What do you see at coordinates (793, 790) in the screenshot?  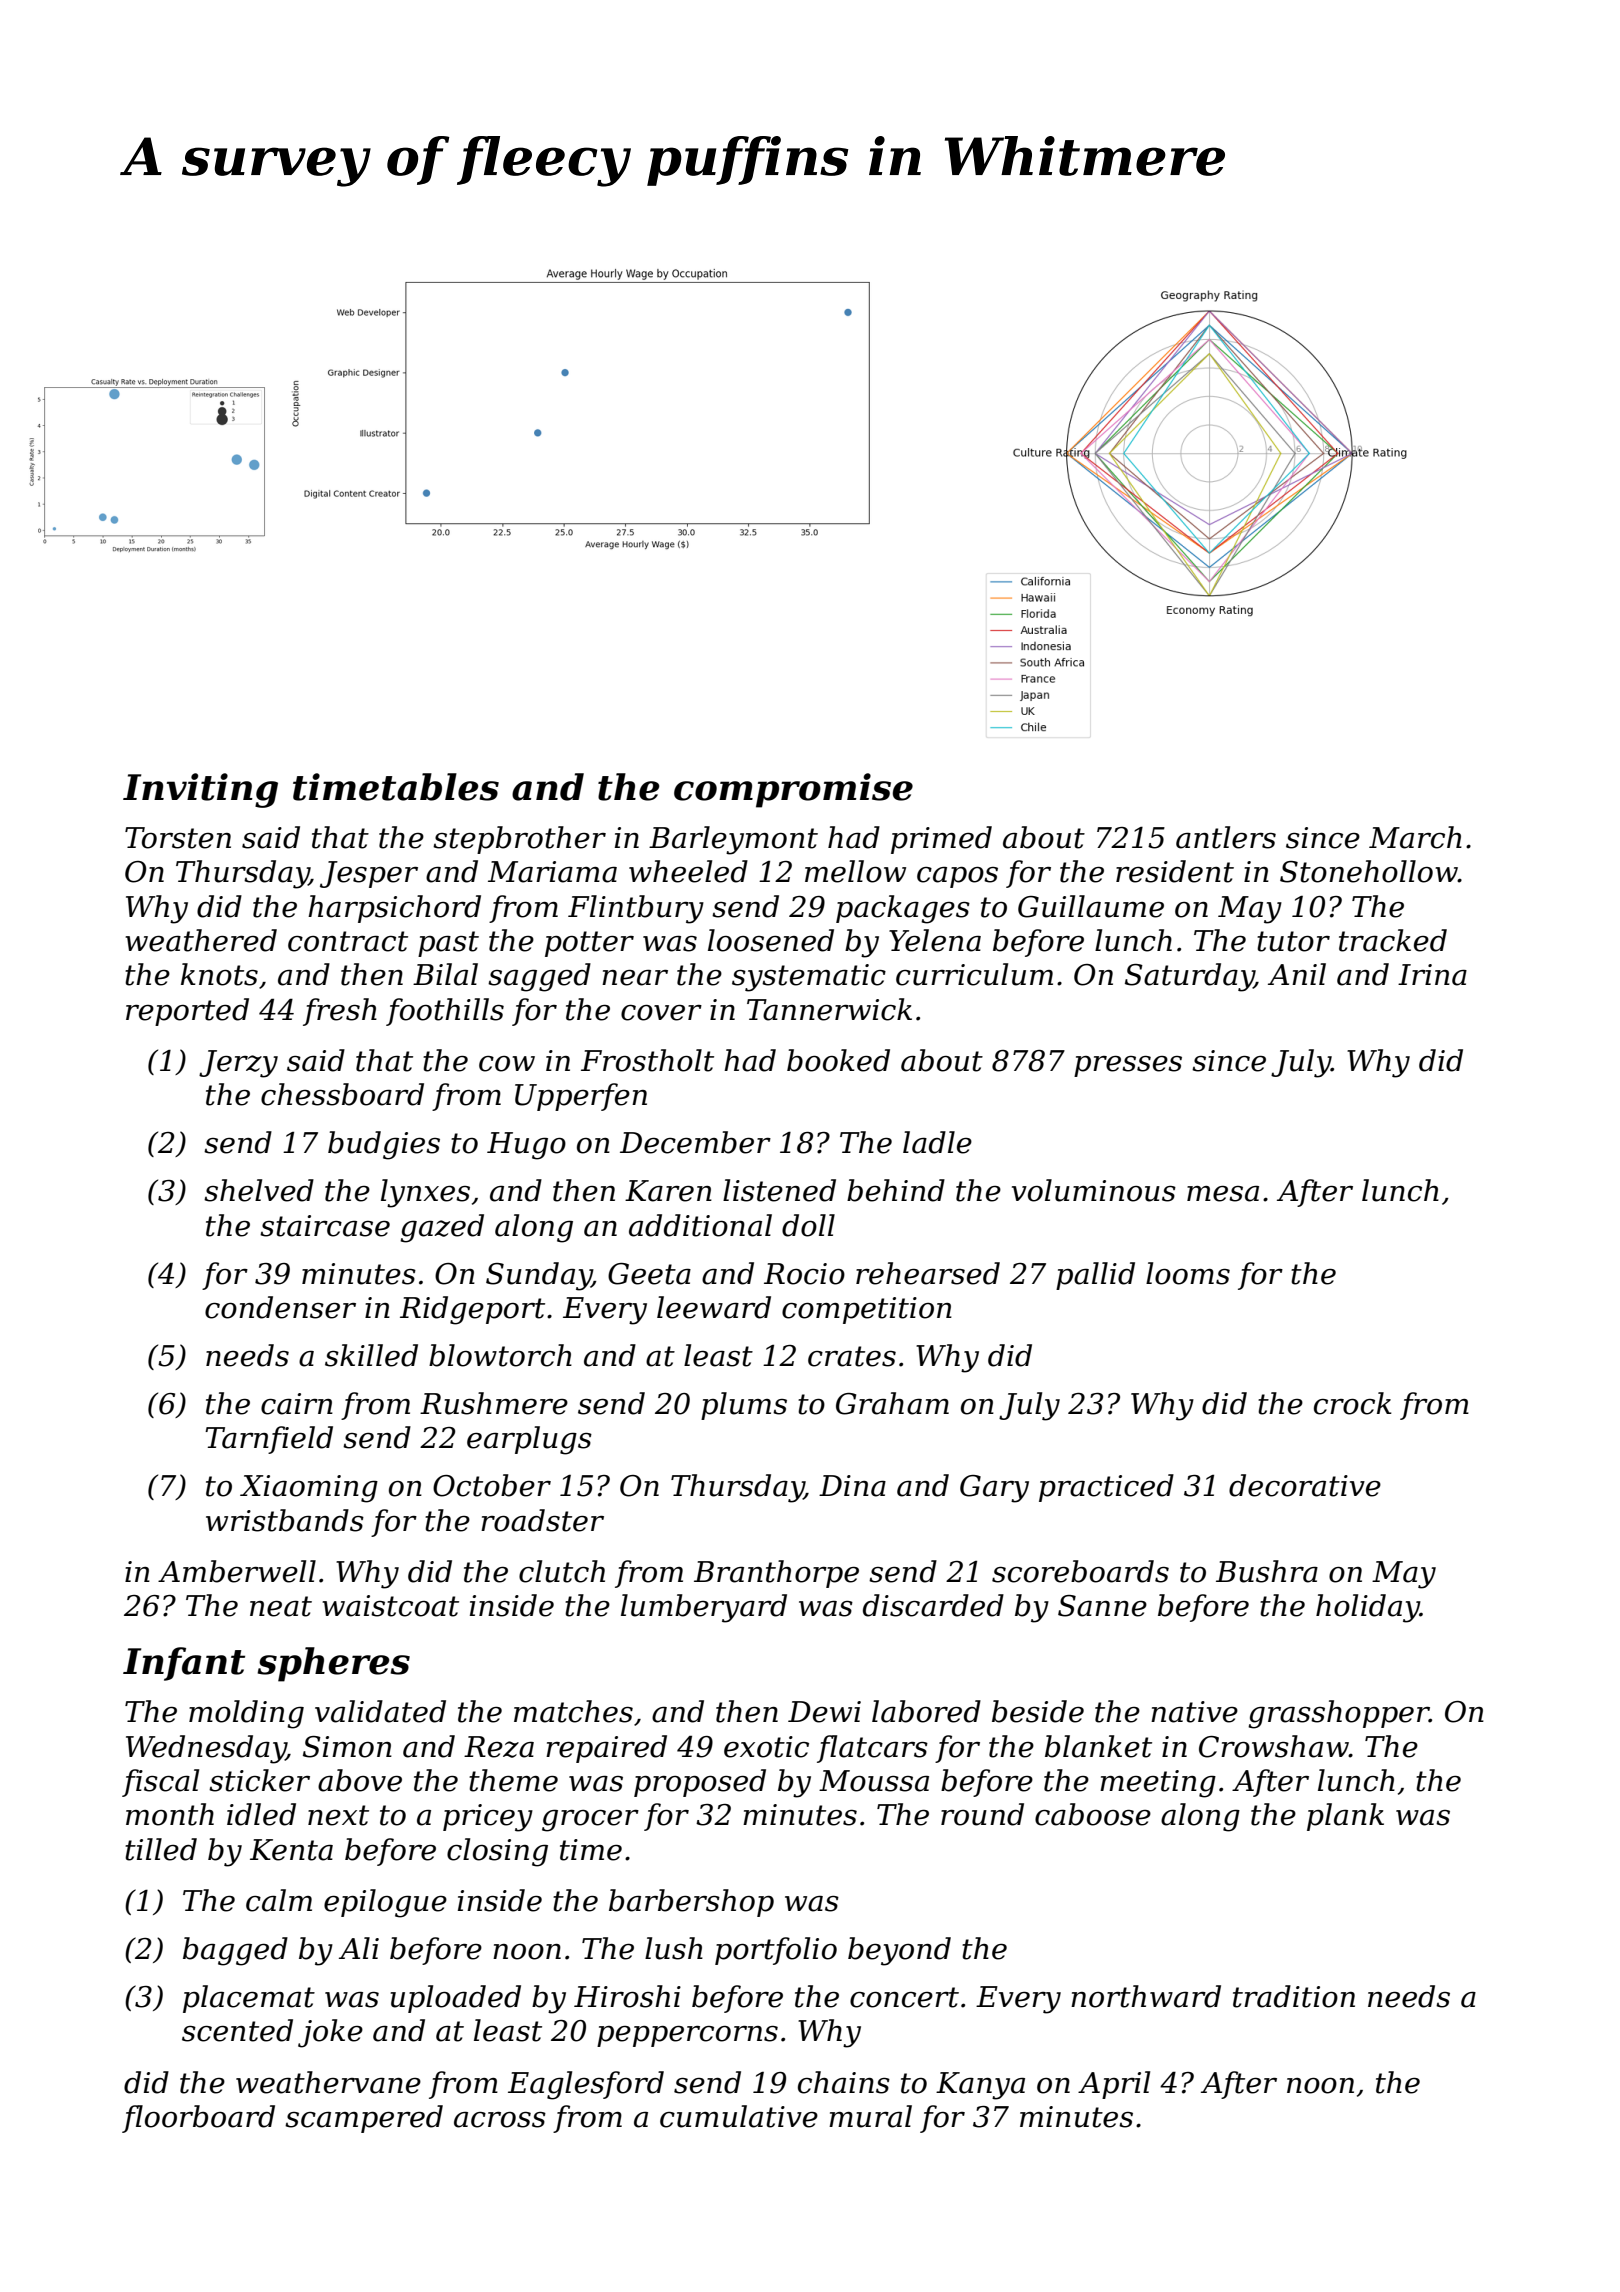 I see `compromise` at bounding box center [793, 790].
